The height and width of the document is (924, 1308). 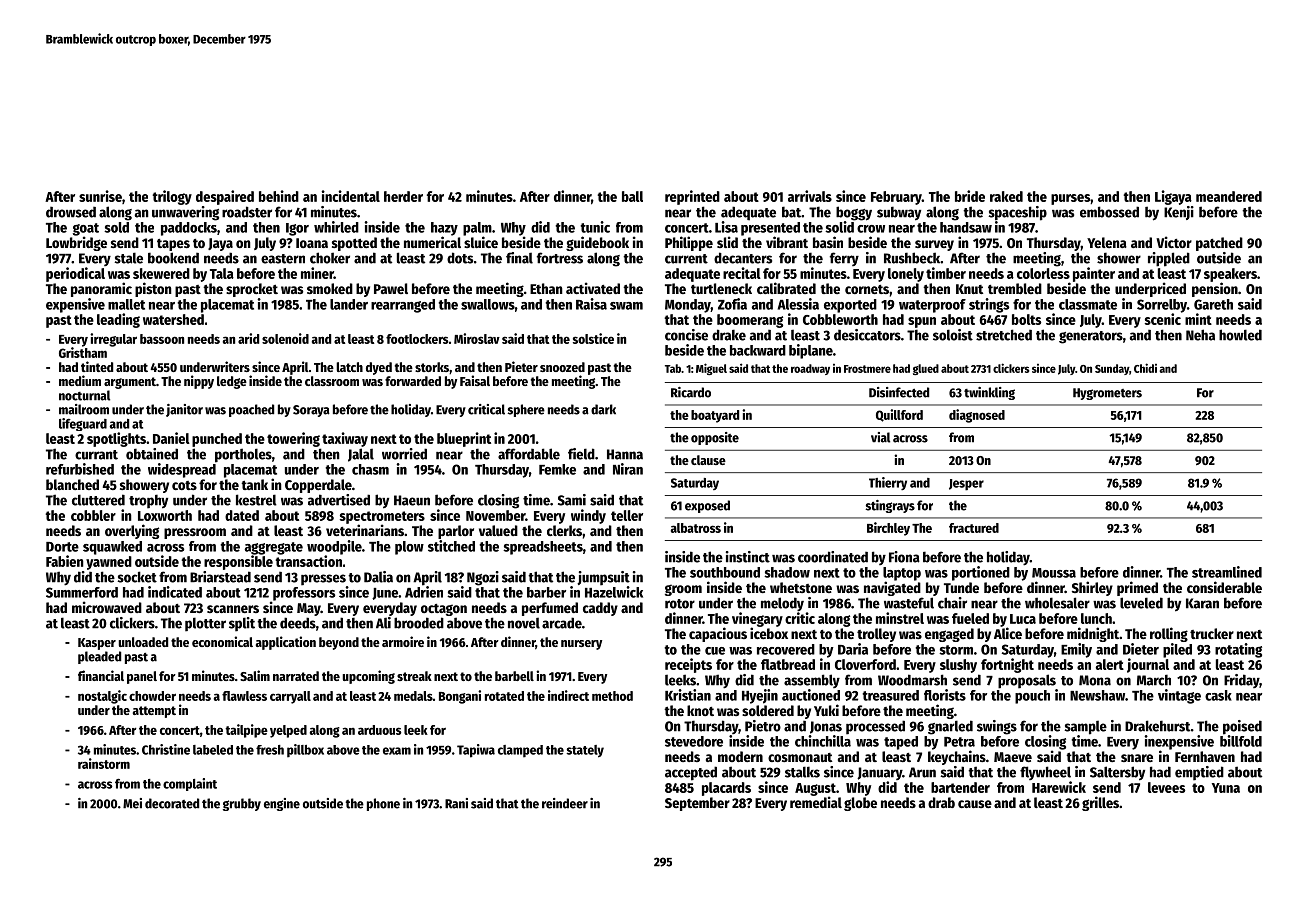 I want to click on June, so click(x=385, y=594).
